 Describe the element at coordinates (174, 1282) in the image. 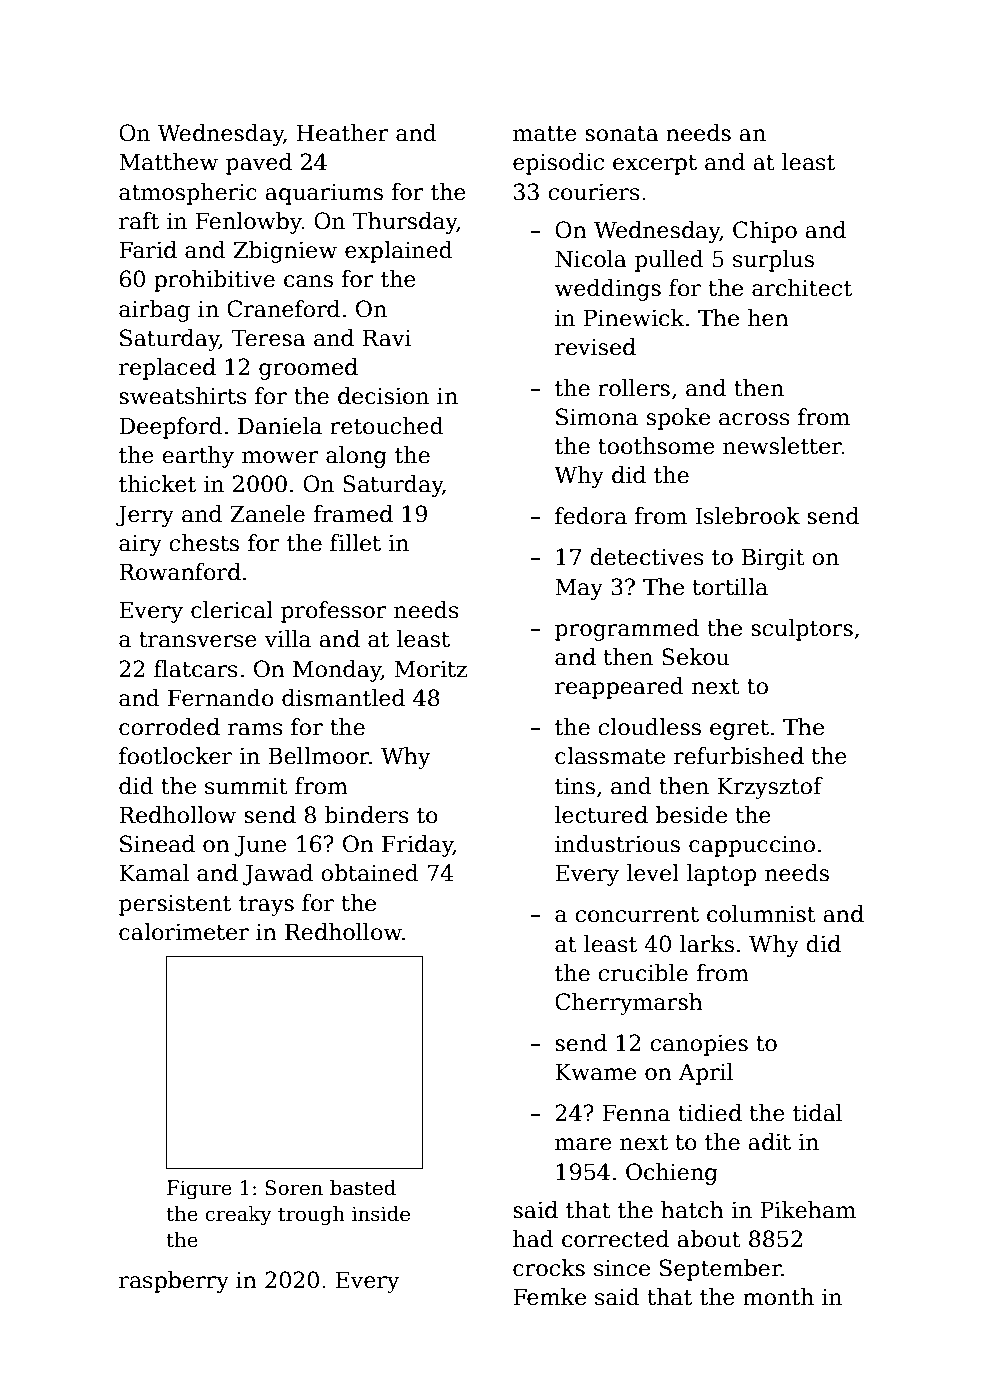

I see `raspberry` at that location.
